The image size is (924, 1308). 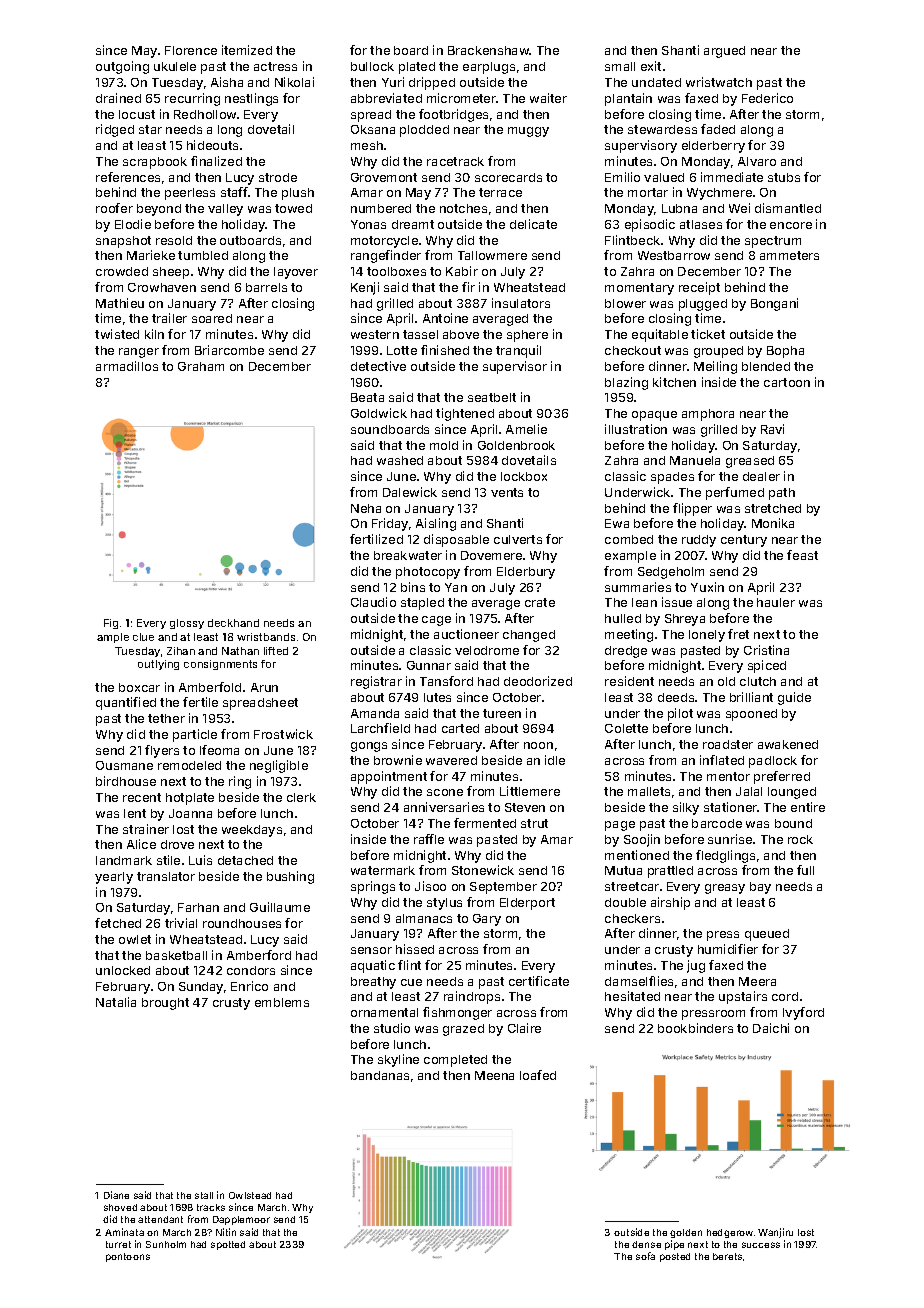 What do you see at coordinates (424, 918) in the screenshot?
I see `almanacs` at bounding box center [424, 918].
